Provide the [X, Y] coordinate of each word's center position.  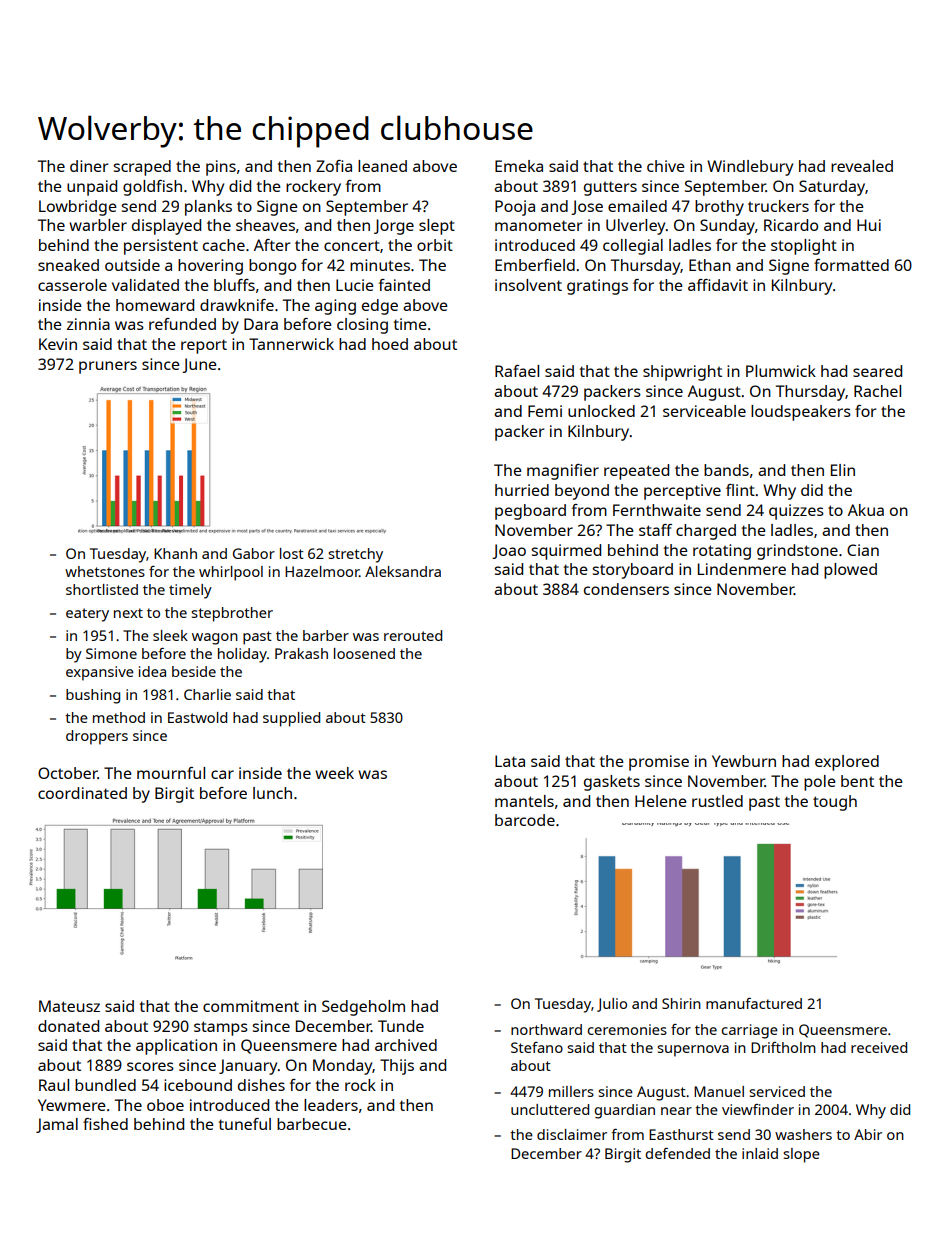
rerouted [413, 635]
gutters [610, 188]
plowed [850, 571]
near [676, 1111]
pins [221, 168]
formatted [851, 265]
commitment [251, 1006]
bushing [93, 696]
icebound [198, 1085]
